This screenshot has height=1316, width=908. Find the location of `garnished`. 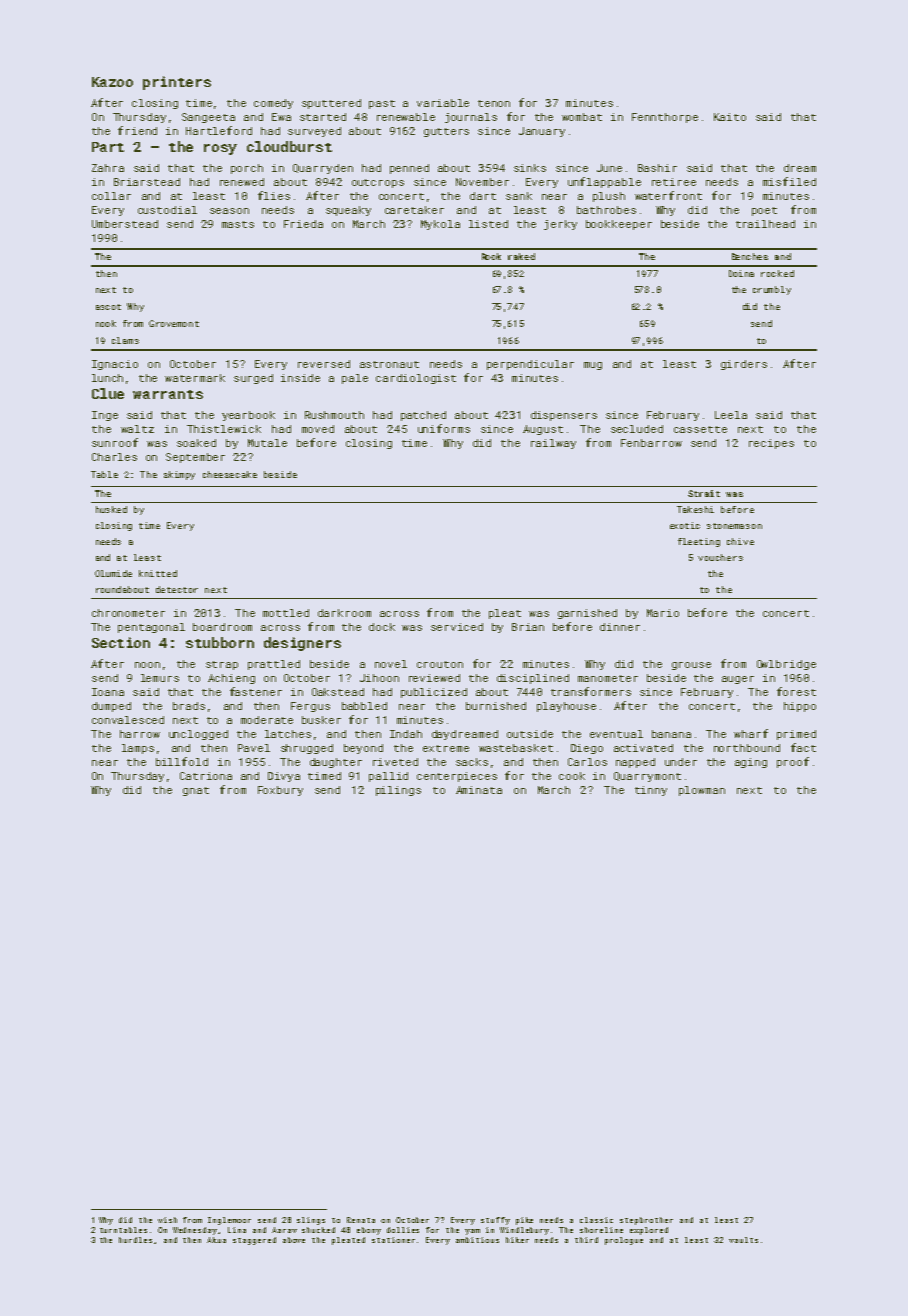

garnished is located at coordinates (587, 614).
